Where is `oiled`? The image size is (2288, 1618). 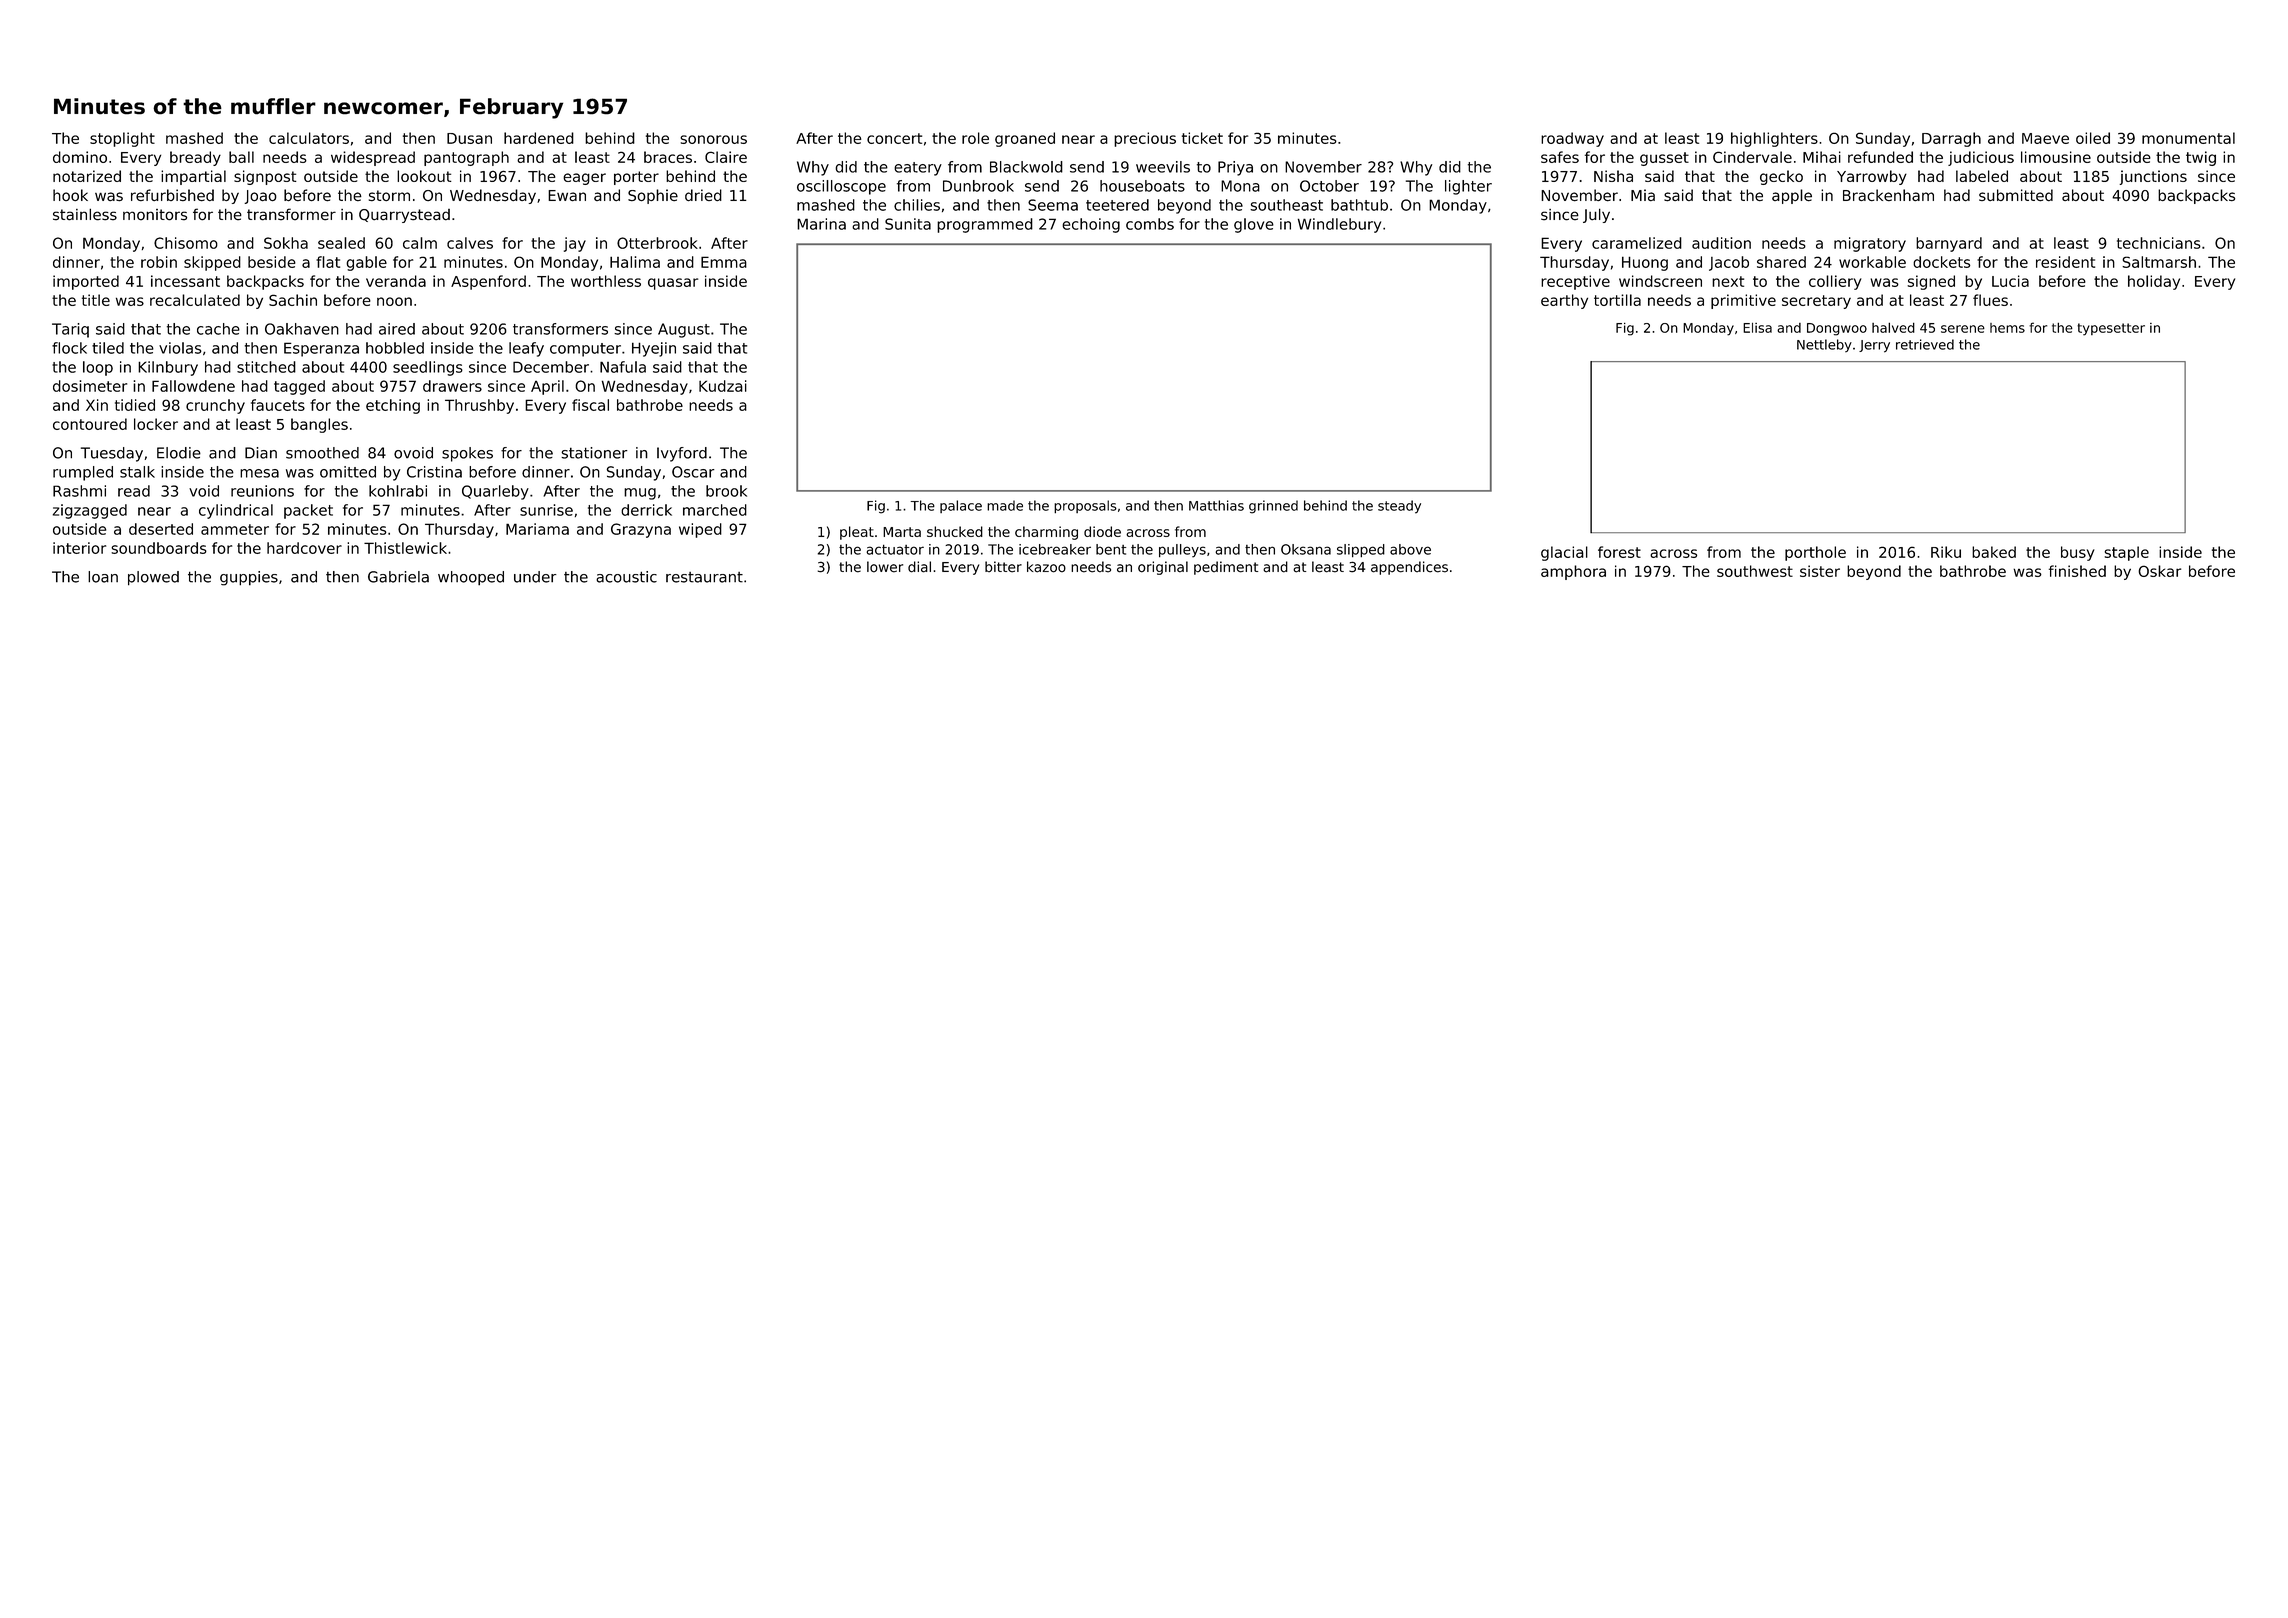
oiled is located at coordinates (2093, 138).
